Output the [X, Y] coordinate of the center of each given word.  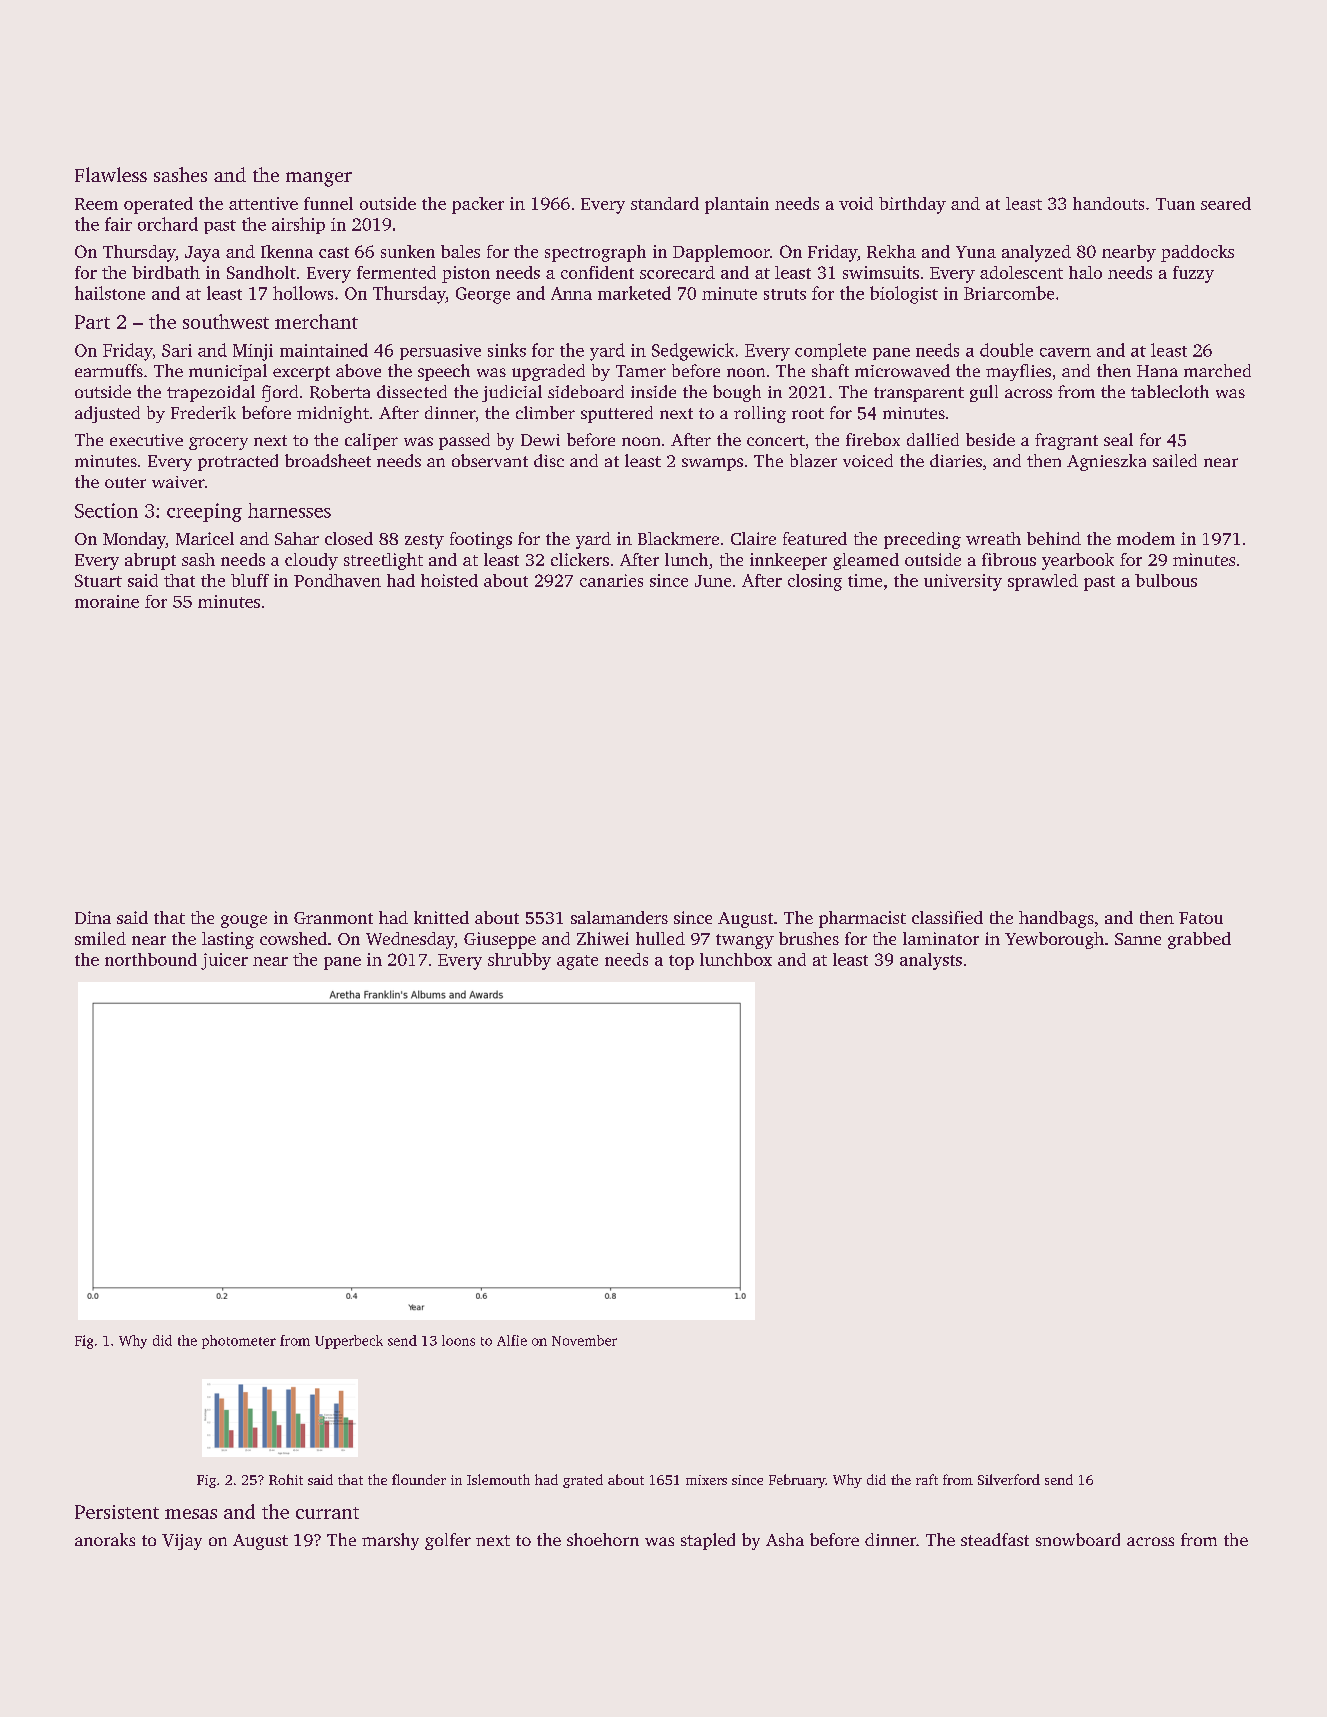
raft [927, 1479]
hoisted [449, 580]
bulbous [1166, 580]
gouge [244, 921]
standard [665, 203]
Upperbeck [349, 1342]
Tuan [1175, 204]
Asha [785, 1539]
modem [1146, 538]
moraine [107, 601]
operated [158, 205]
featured [815, 538]
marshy [390, 1541]
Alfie [512, 1340]
